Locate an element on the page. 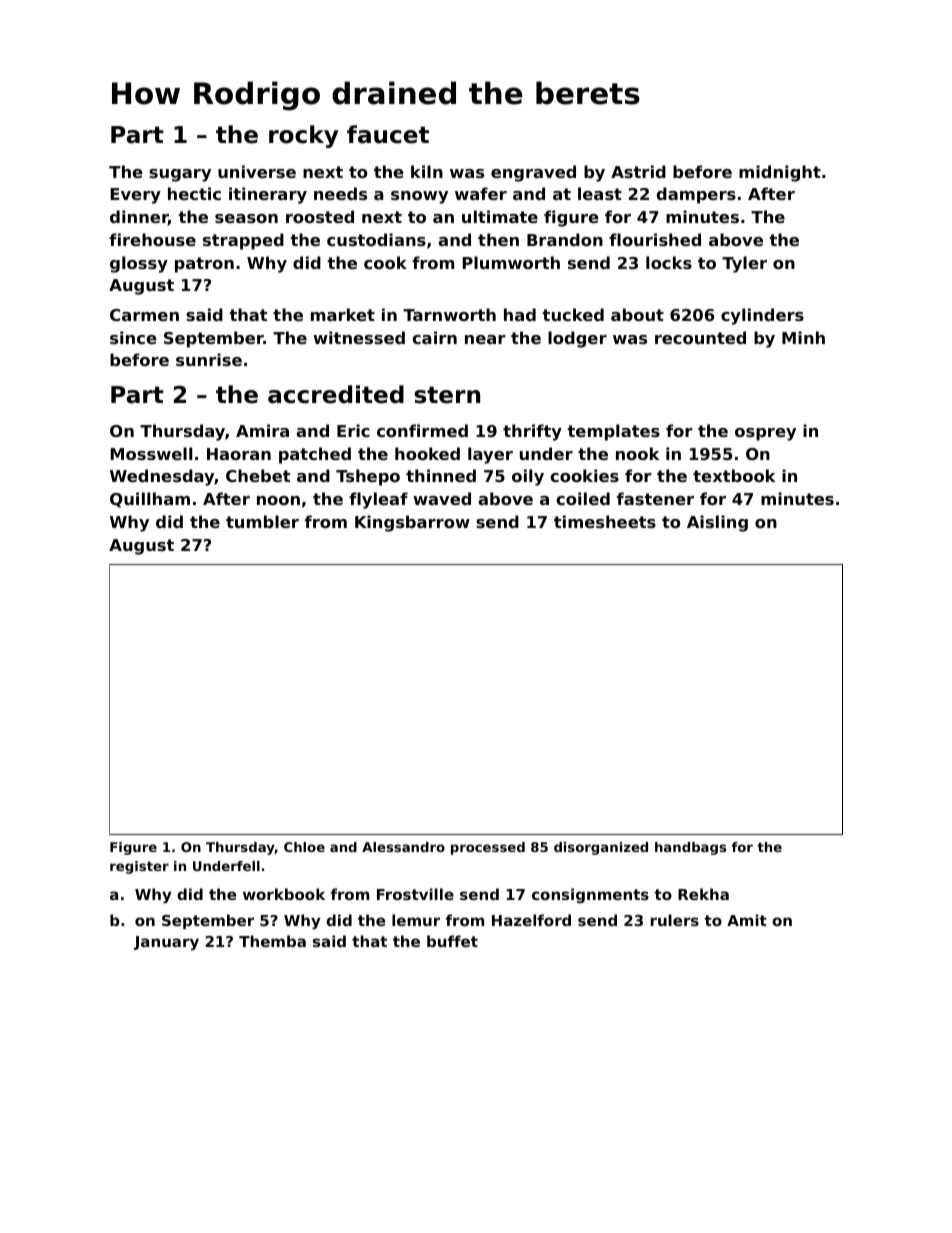 The height and width of the image is (1233, 952). rocky is located at coordinates (303, 136).
